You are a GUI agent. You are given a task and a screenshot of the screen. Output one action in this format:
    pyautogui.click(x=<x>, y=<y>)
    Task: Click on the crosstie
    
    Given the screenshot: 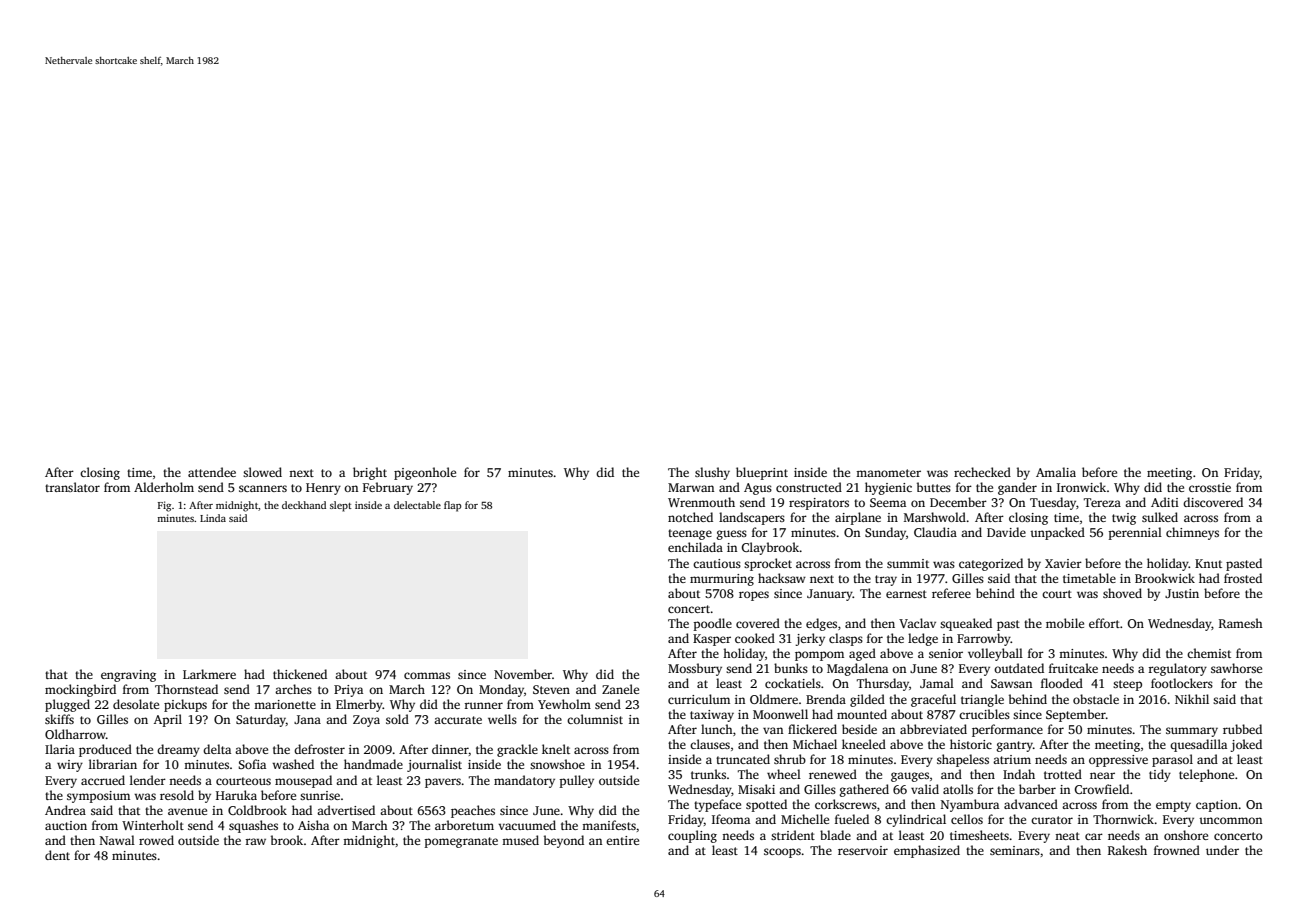 What is the action you would take?
    pyautogui.click(x=1210, y=487)
